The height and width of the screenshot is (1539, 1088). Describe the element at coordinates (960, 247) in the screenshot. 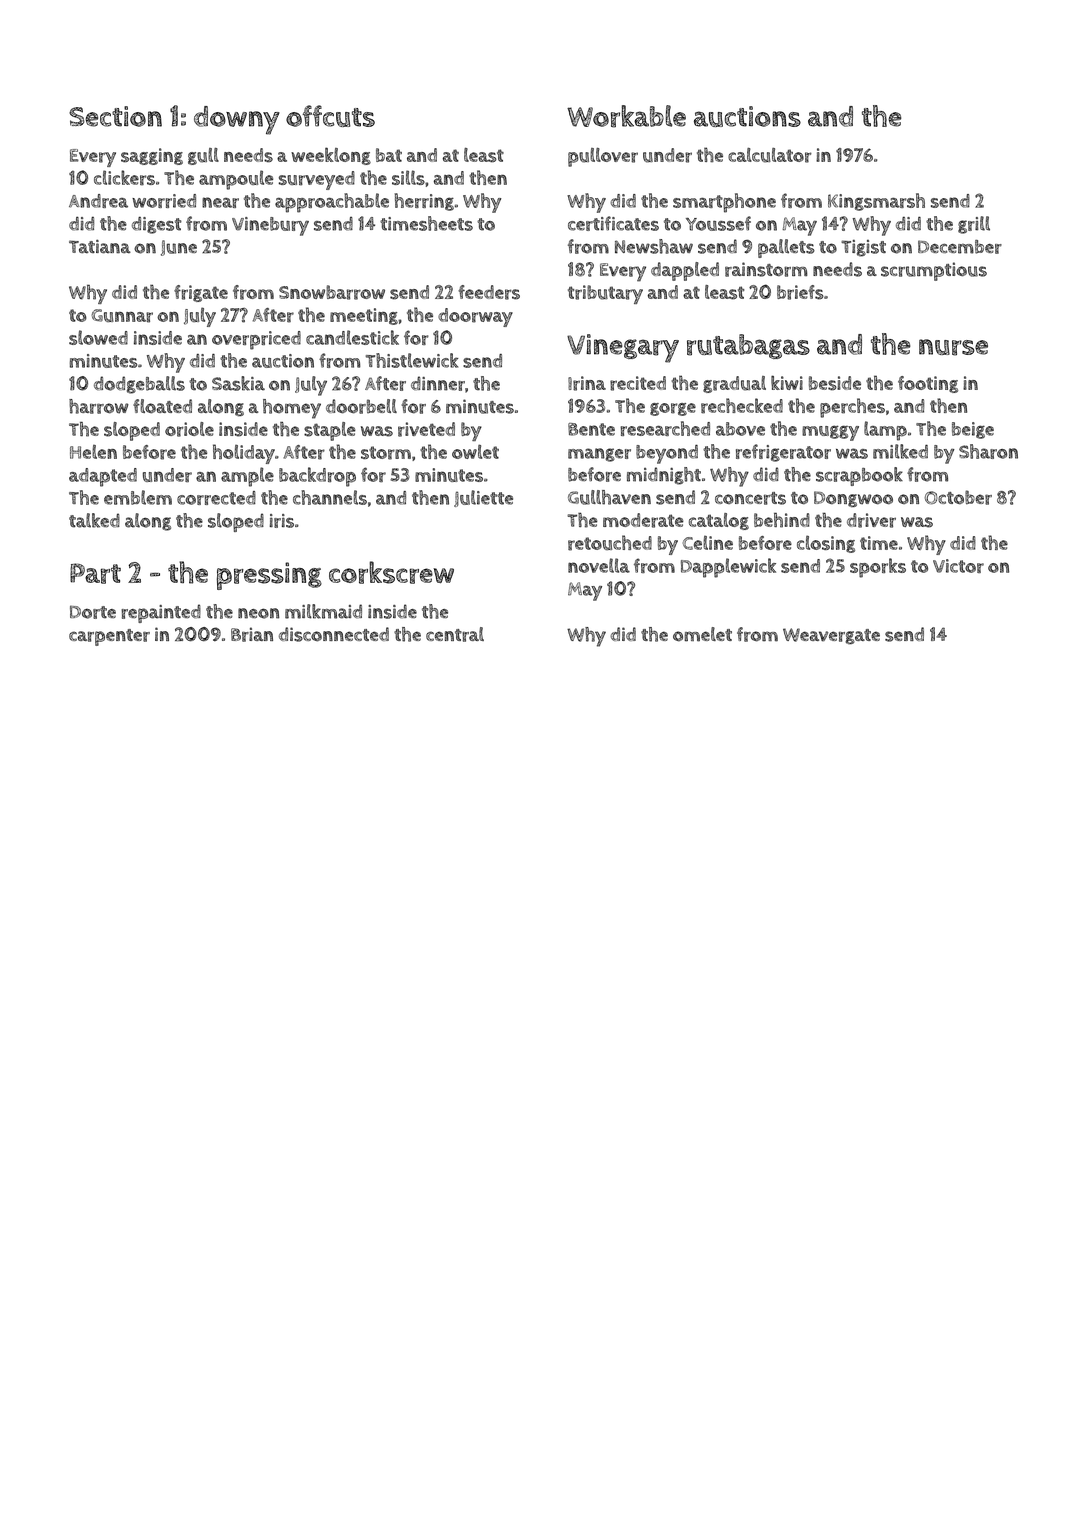

I see `December` at that location.
